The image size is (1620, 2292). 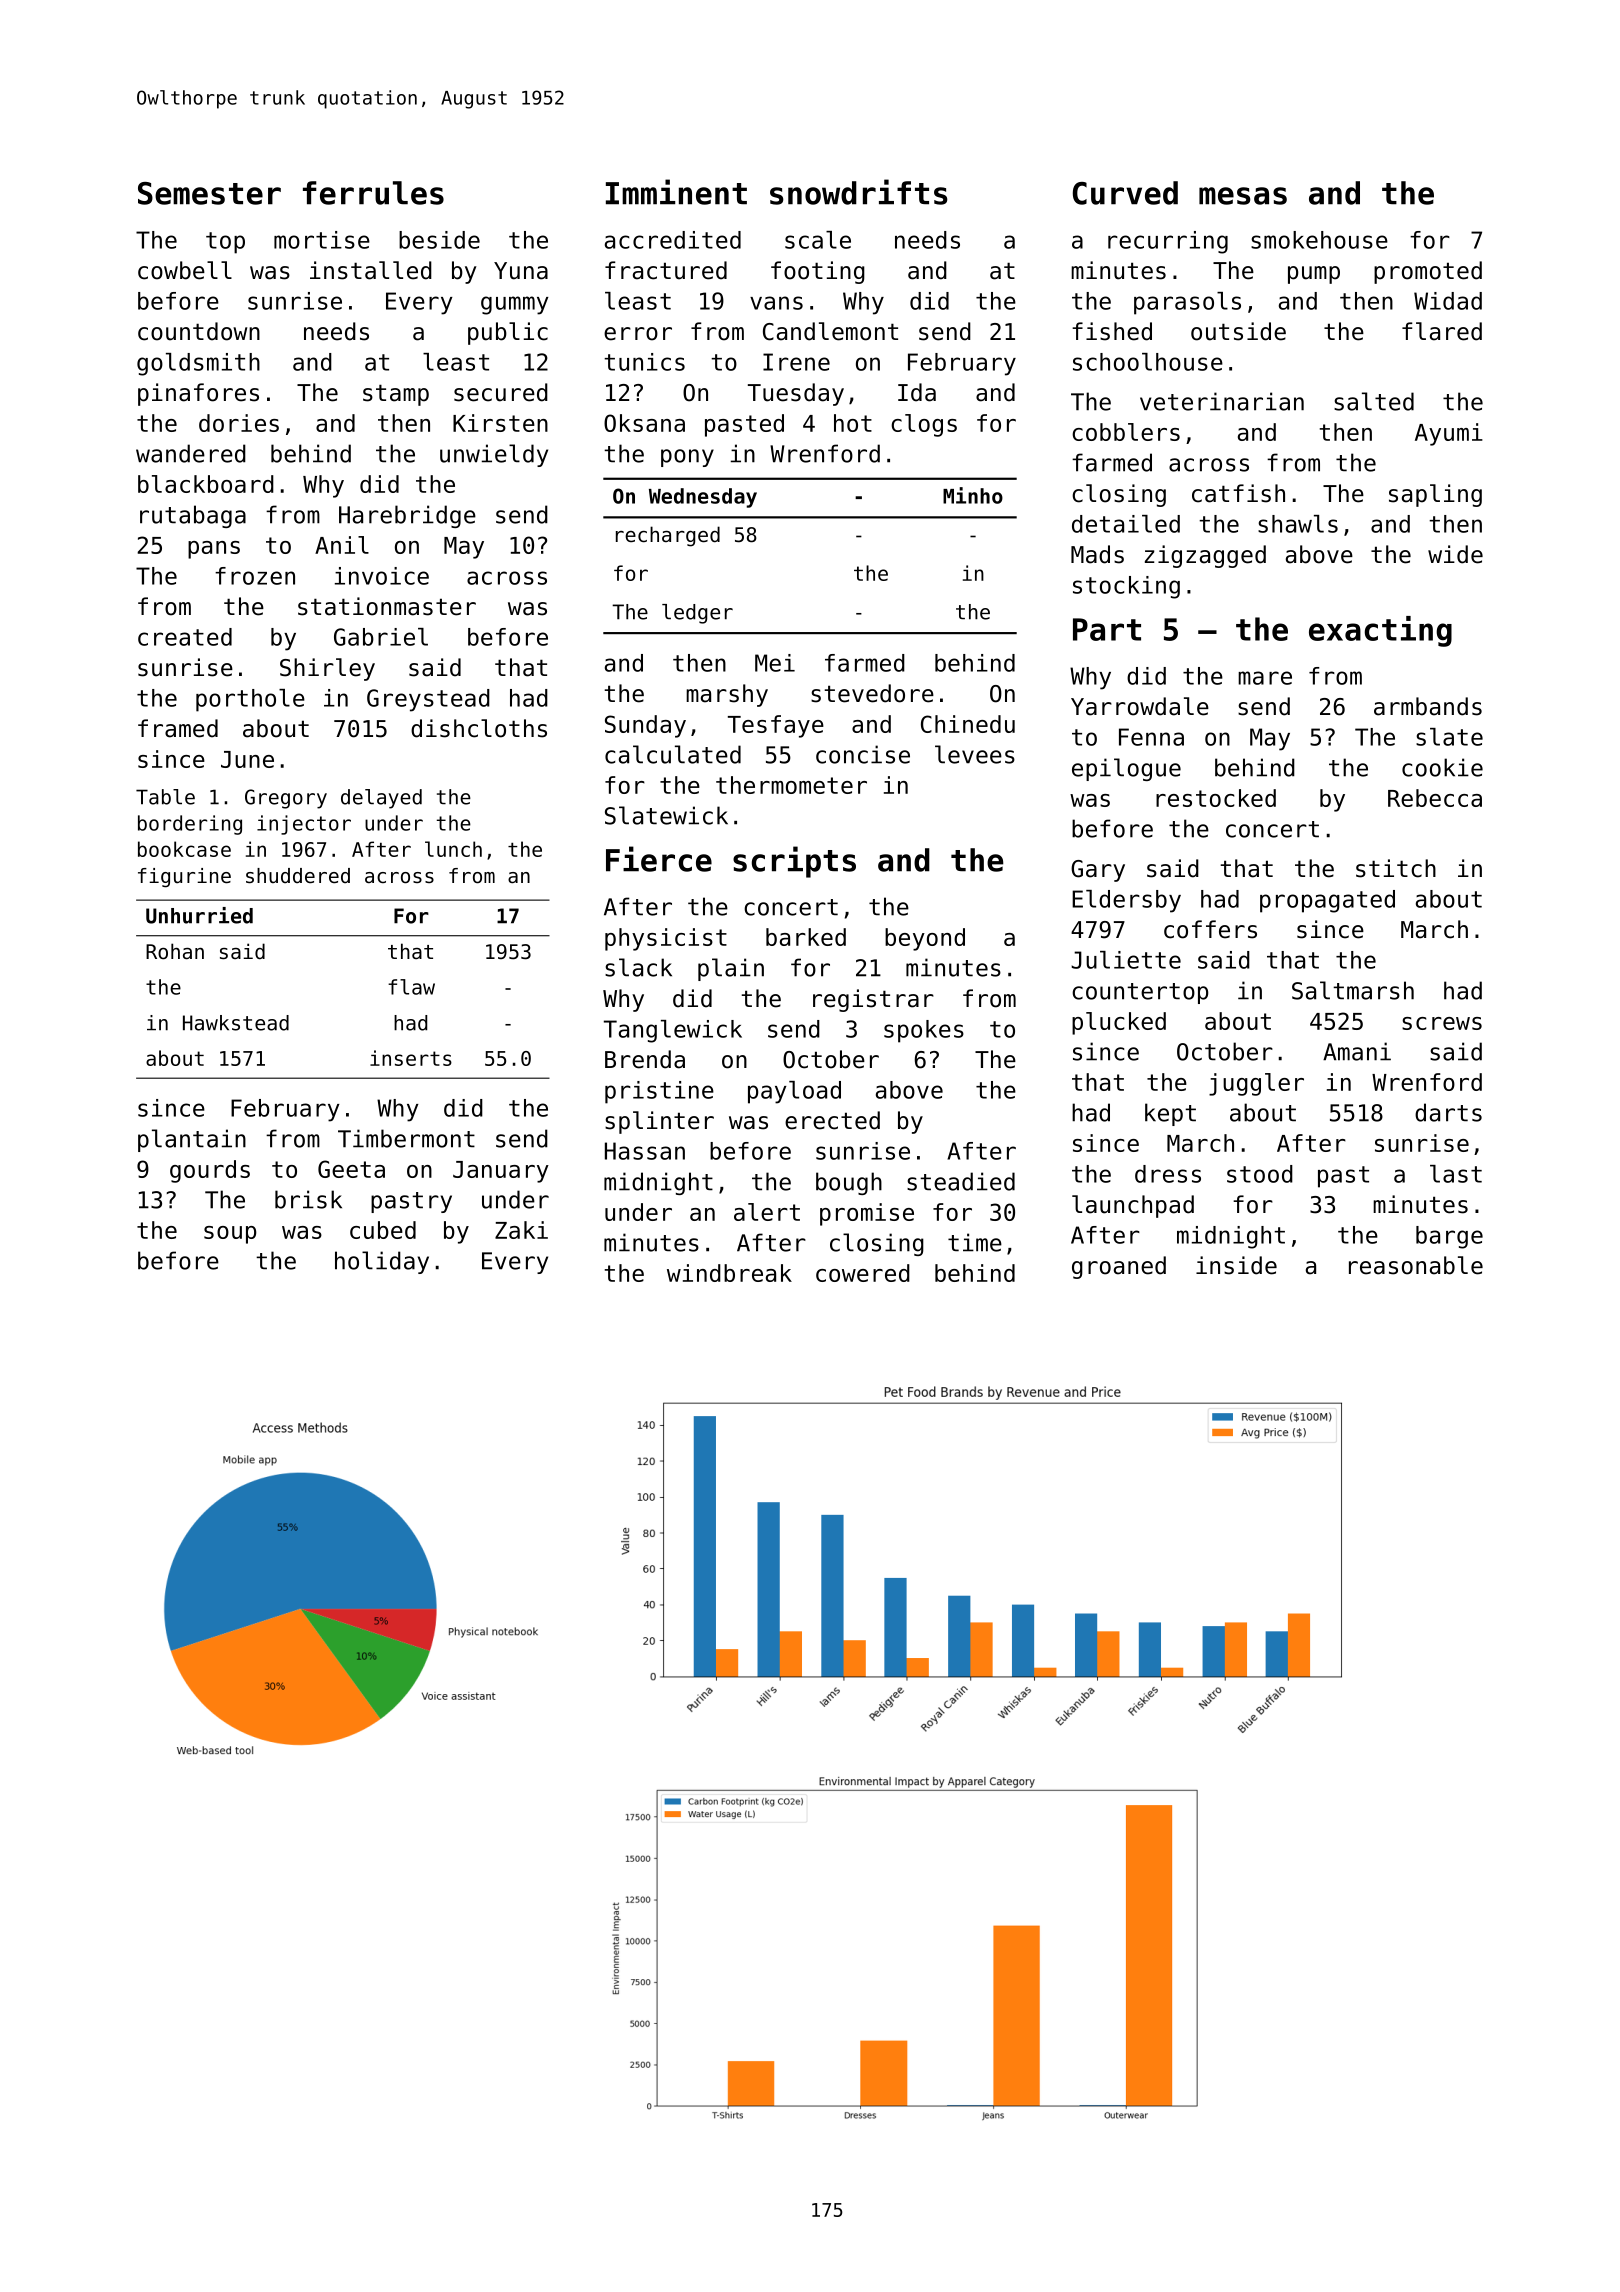 I want to click on stitch, so click(x=1396, y=868).
